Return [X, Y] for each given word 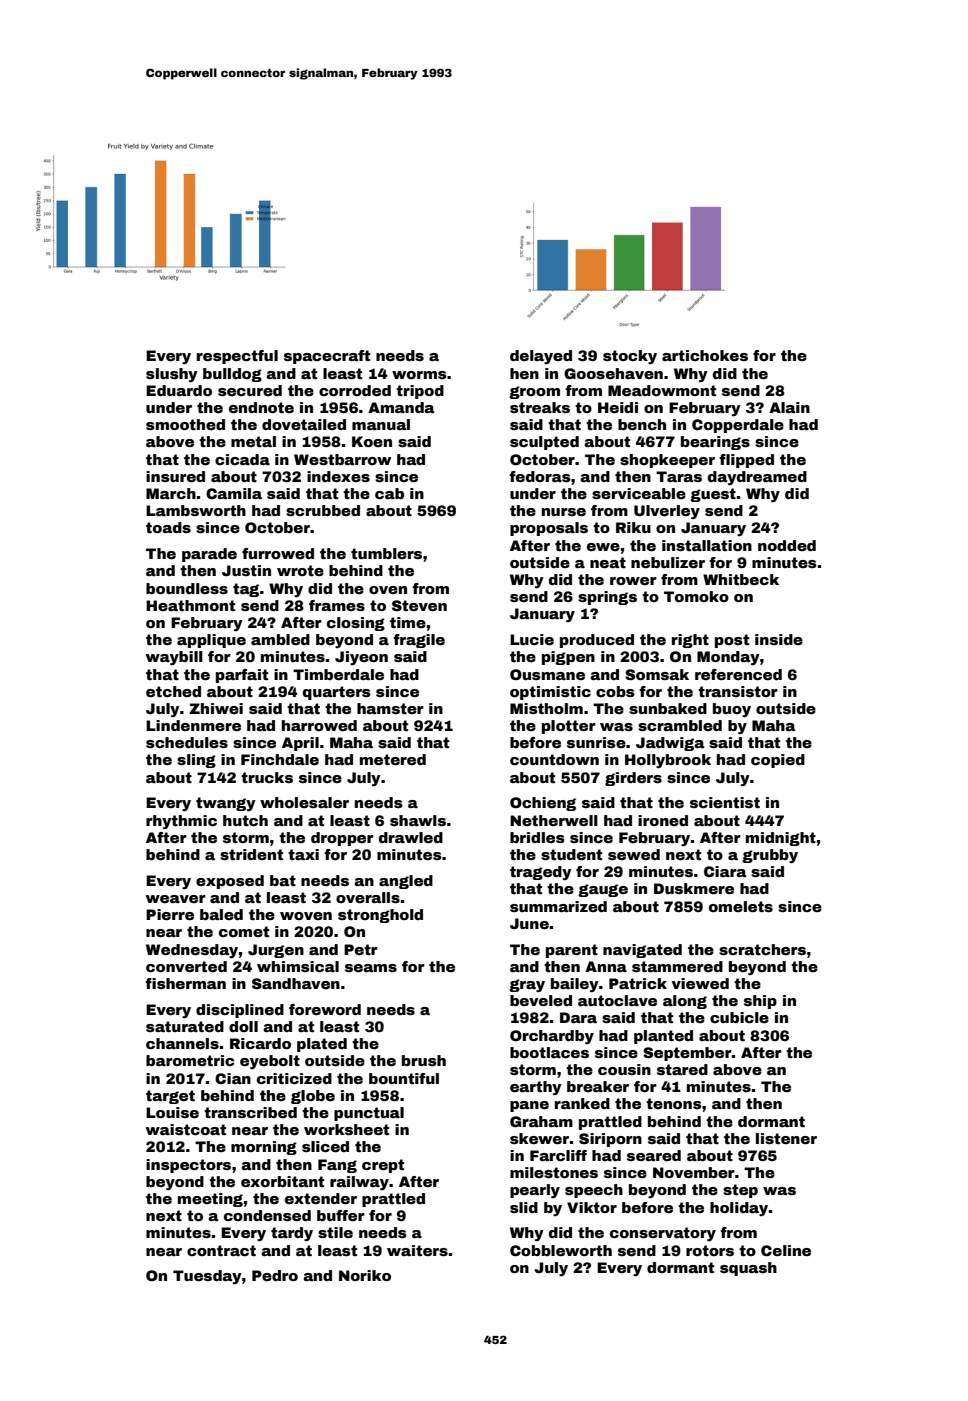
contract [221, 1250]
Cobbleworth [561, 1250]
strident [251, 854]
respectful [237, 357]
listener [786, 1138]
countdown [554, 759]
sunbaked [668, 708]
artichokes [705, 355]
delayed [541, 357]
